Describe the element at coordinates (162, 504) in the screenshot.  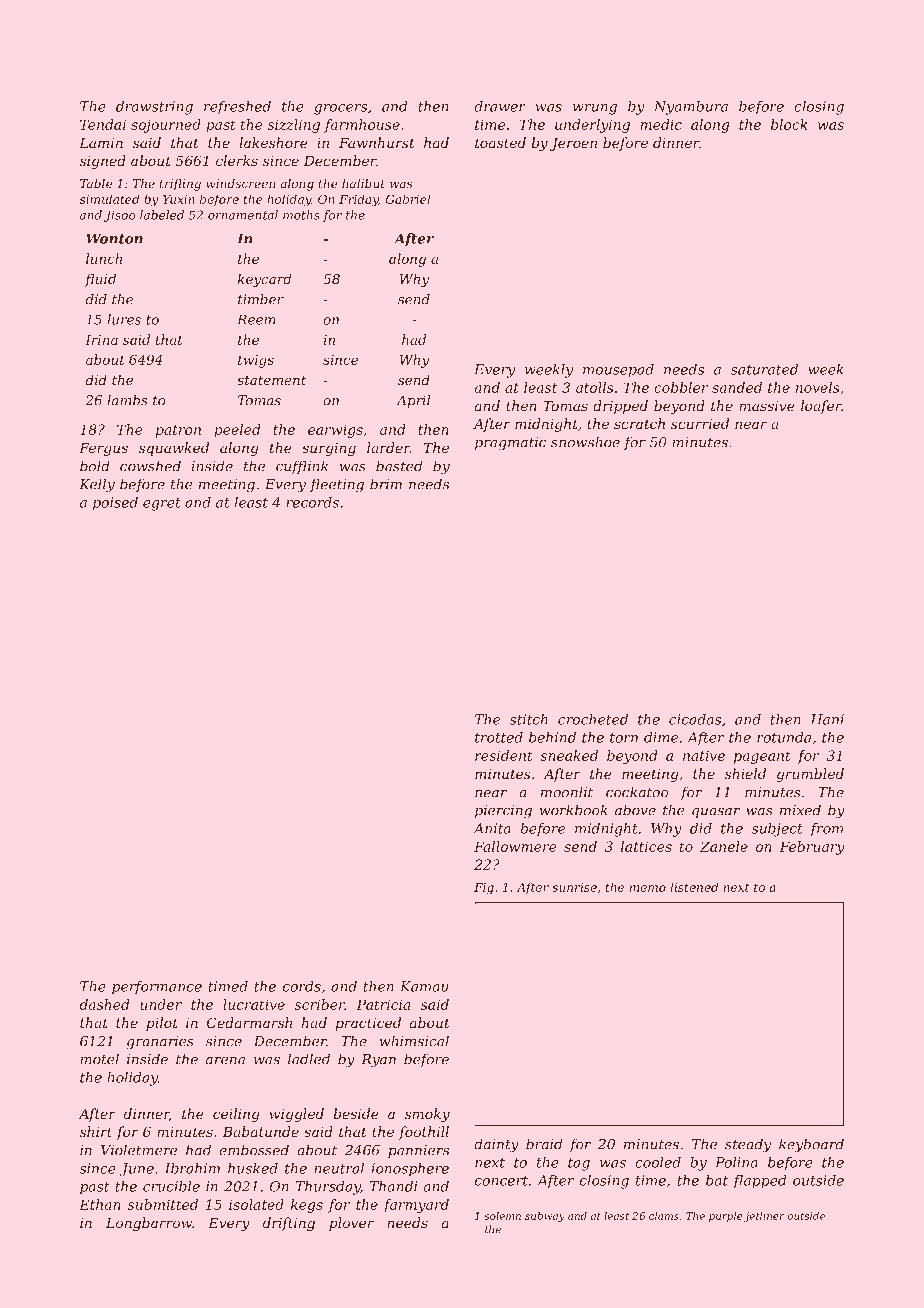
I see `egret` at that location.
